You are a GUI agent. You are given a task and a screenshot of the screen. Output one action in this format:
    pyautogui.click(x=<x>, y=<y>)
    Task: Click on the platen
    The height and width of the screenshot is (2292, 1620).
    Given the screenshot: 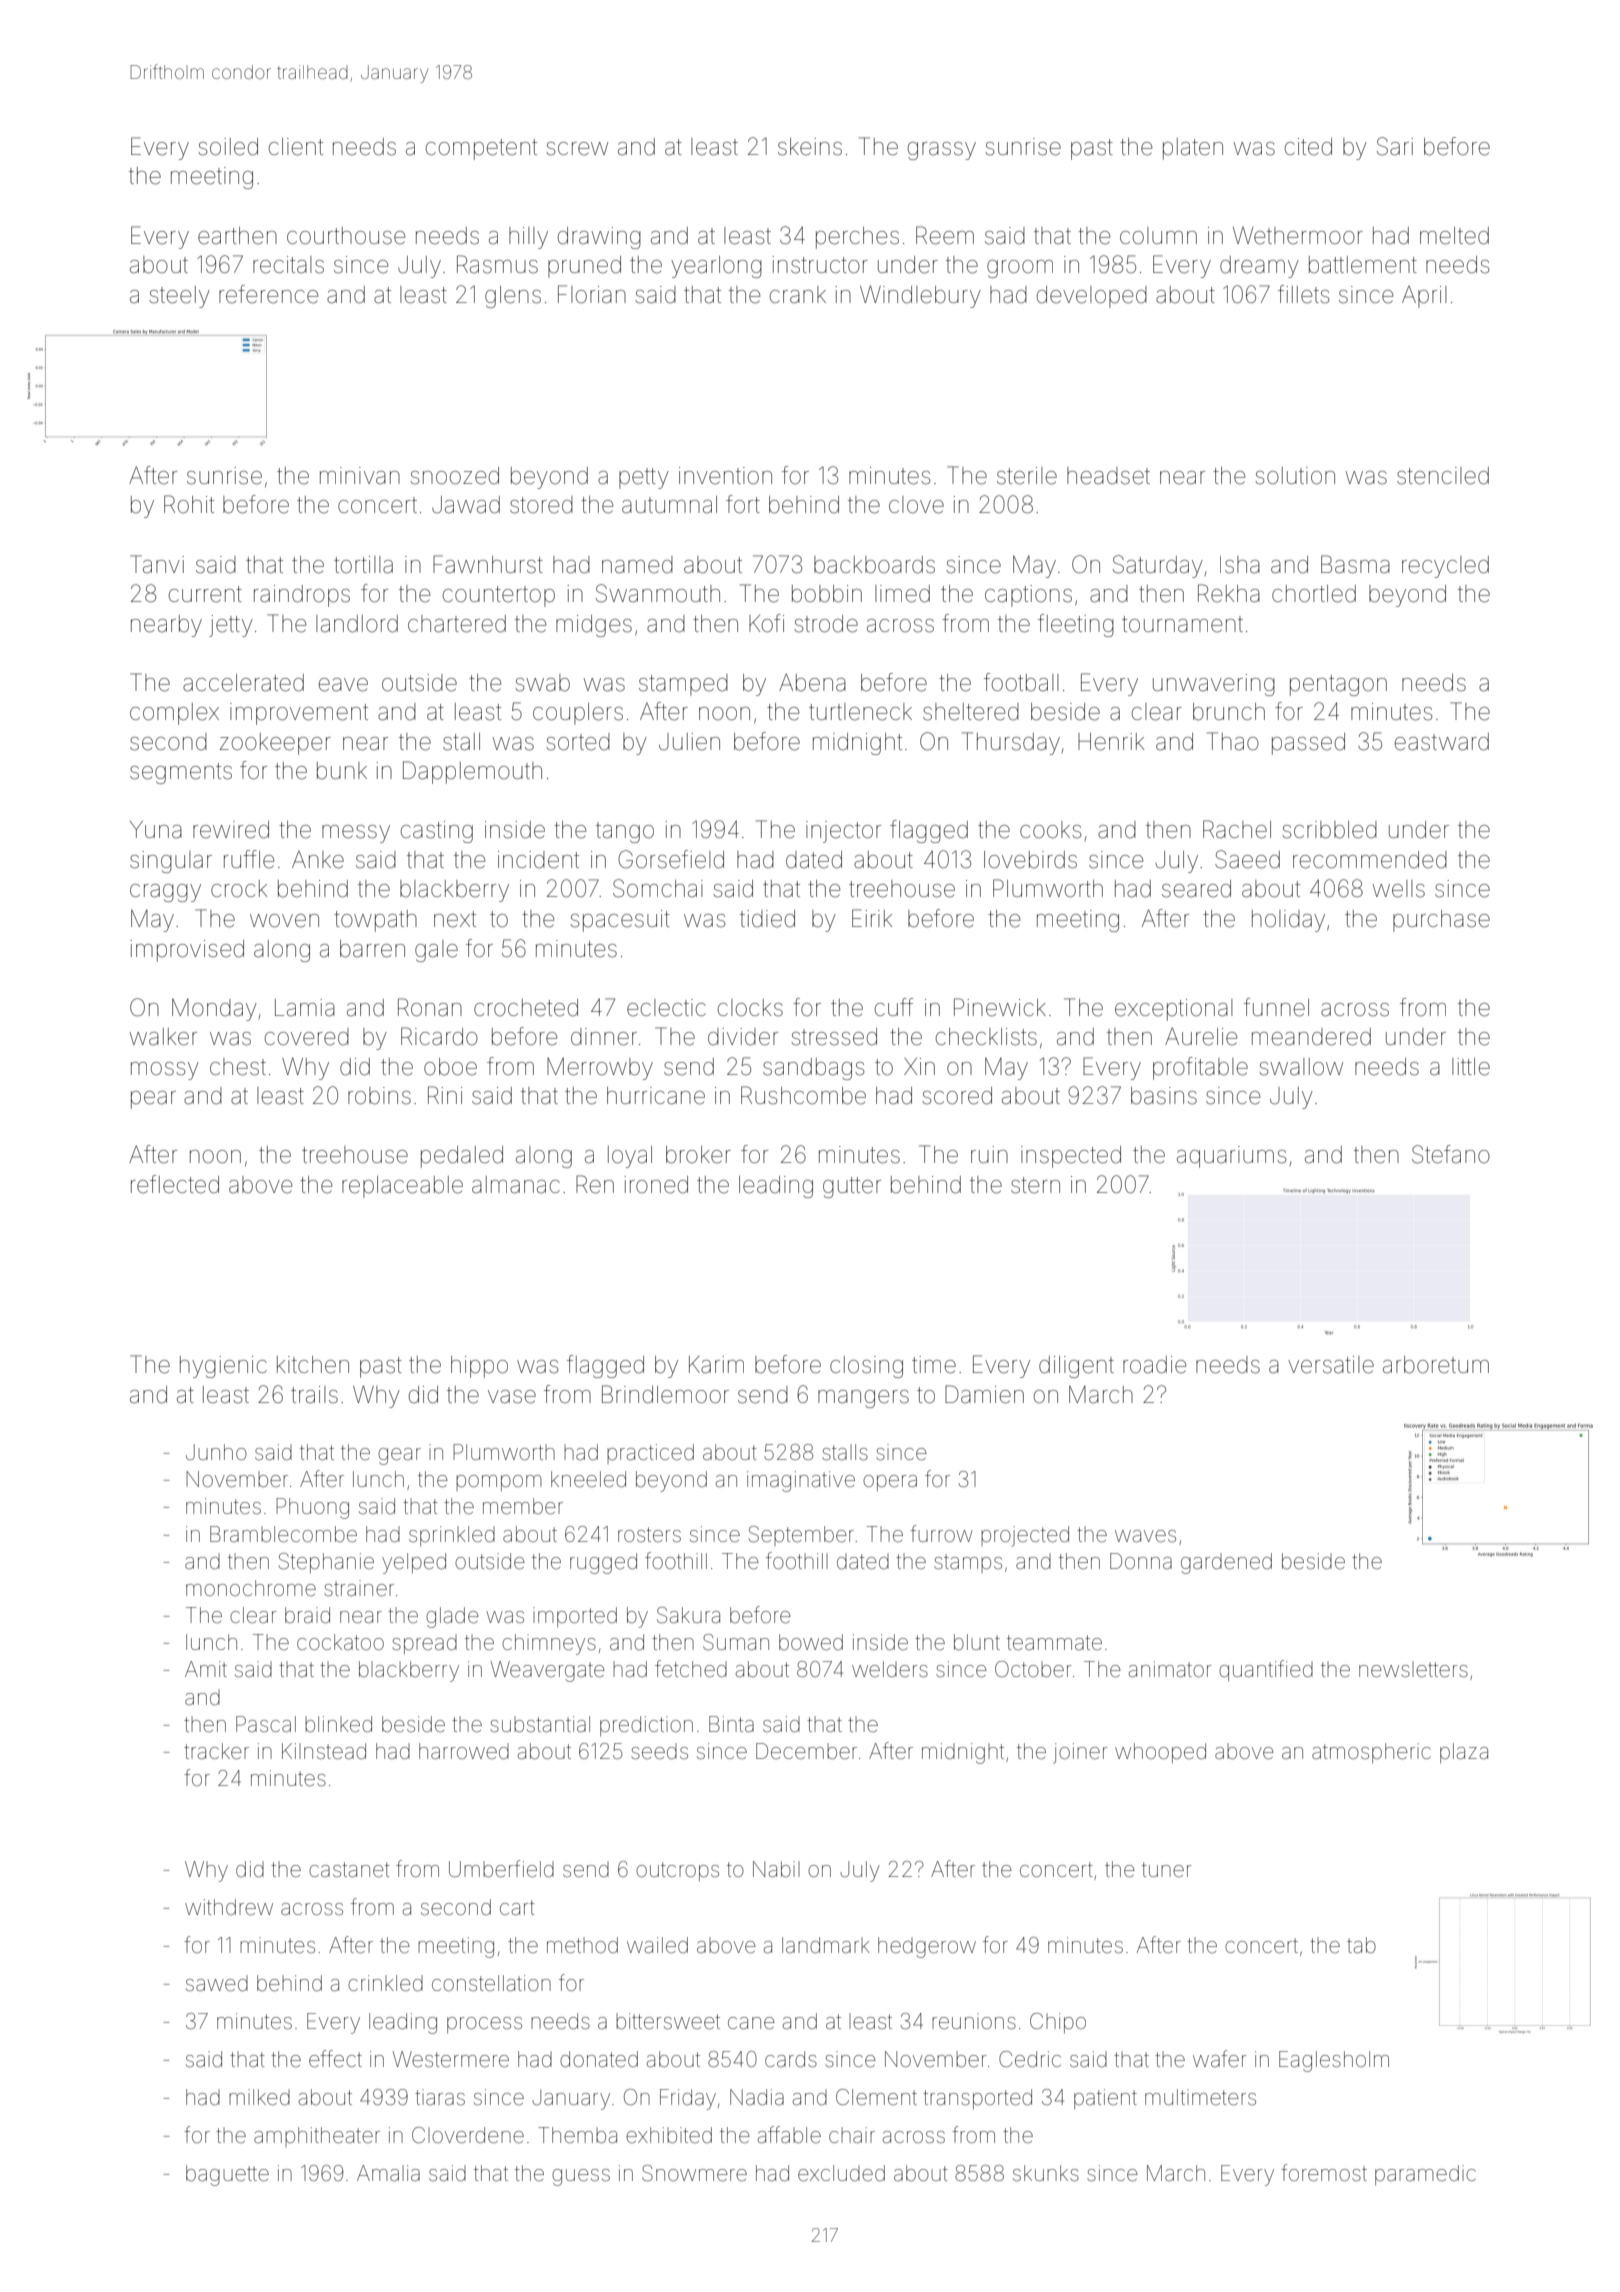 What is the action you would take?
    pyautogui.click(x=1193, y=149)
